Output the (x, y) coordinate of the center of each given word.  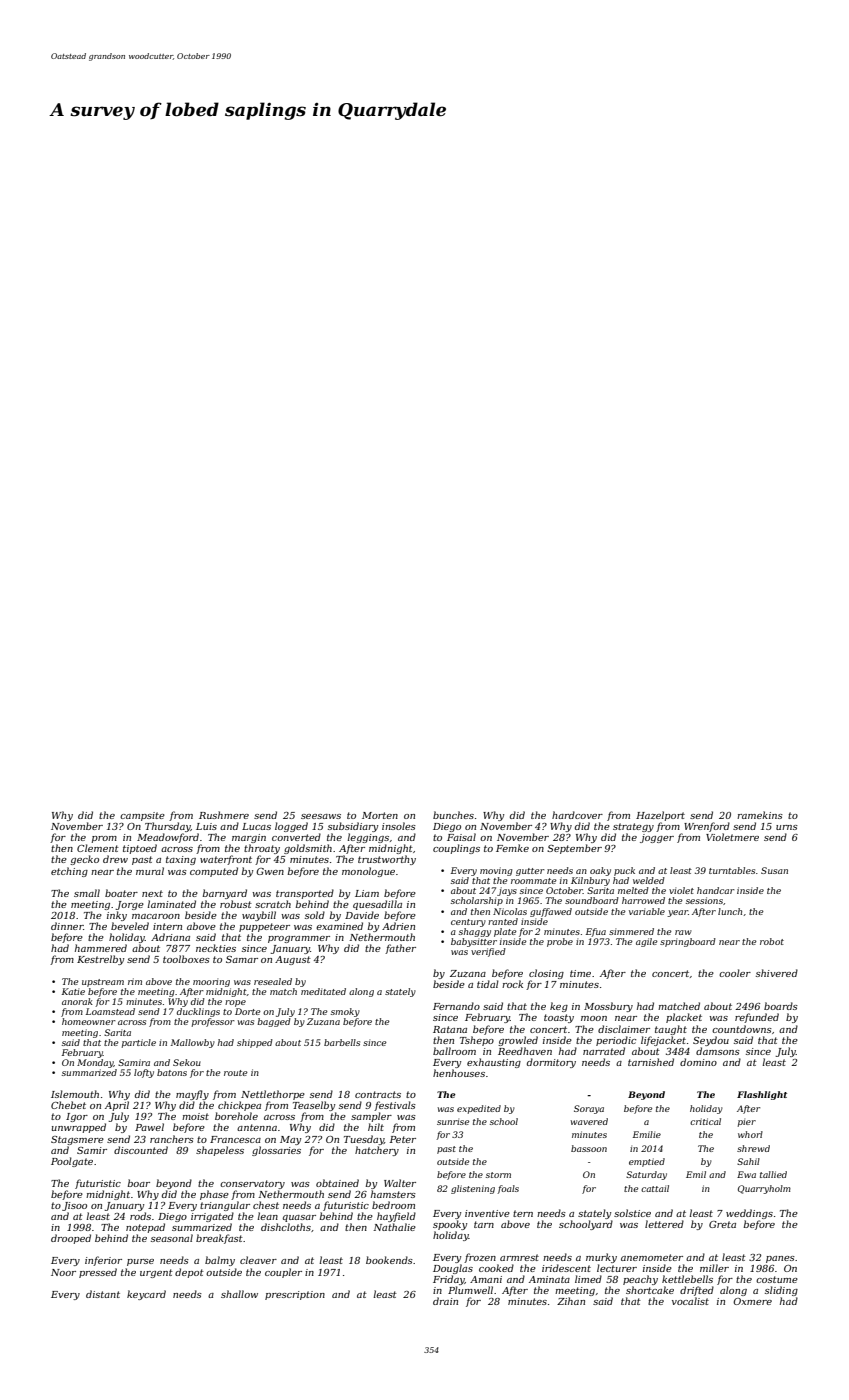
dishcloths (286, 1227)
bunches (453, 815)
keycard (146, 1295)
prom (104, 839)
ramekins (760, 815)
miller (714, 1268)
